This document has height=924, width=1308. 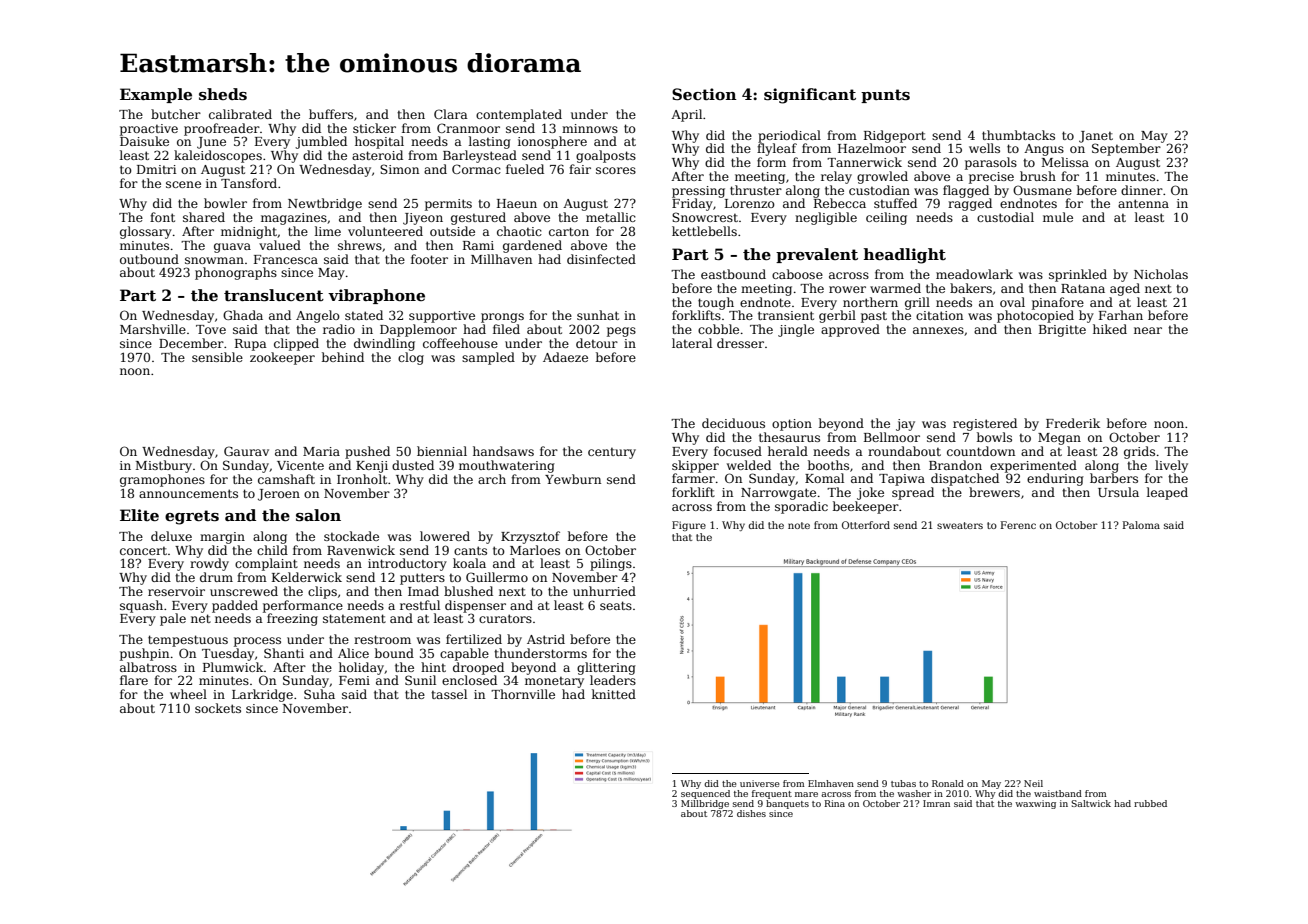 What do you see at coordinates (503, 451) in the document?
I see `handsaws` at bounding box center [503, 451].
